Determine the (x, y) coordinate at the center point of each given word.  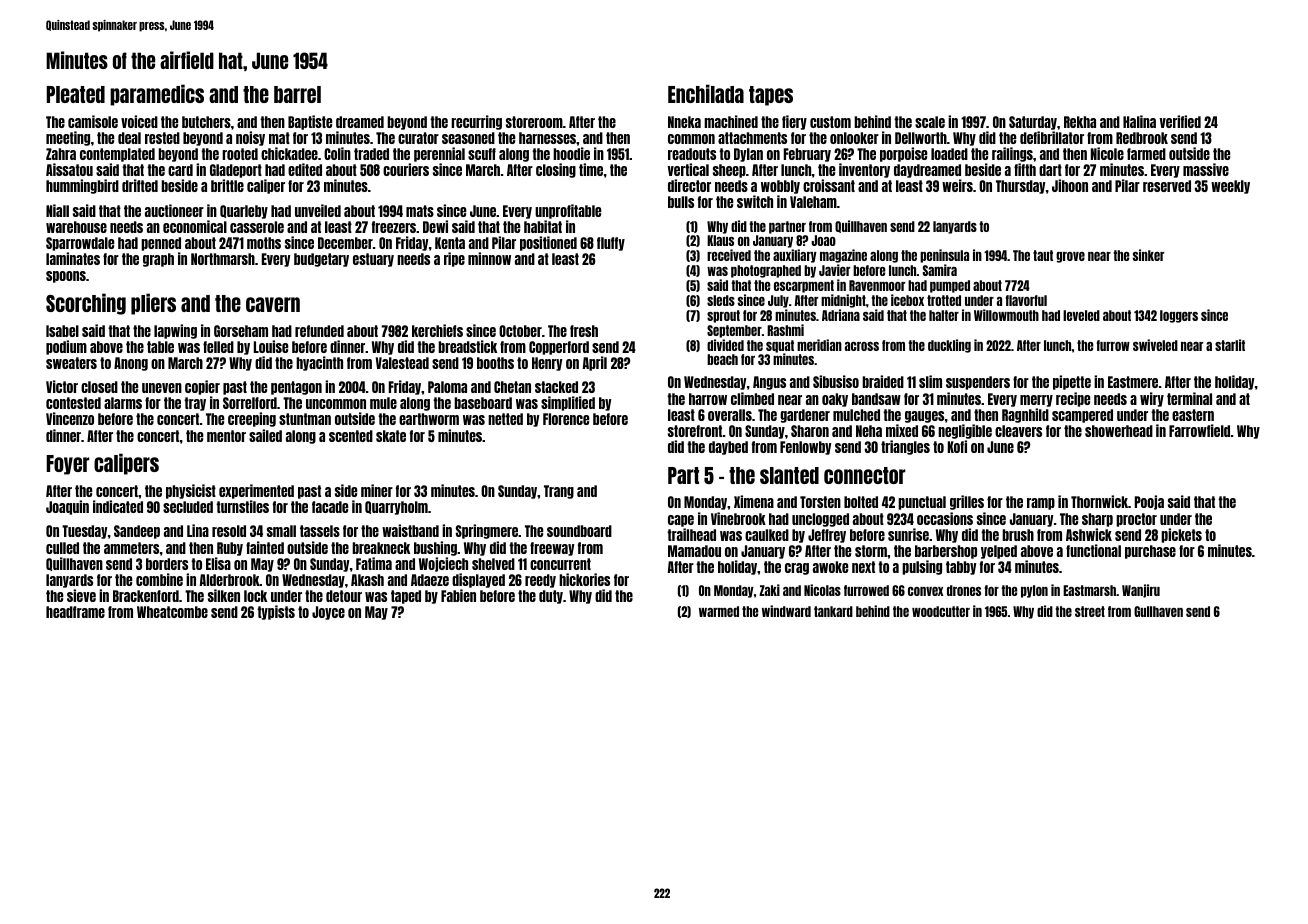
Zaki (769, 590)
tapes (771, 96)
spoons (66, 277)
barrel (297, 94)
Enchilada (706, 93)
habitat (543, 226)
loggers (1179, 316)
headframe (75, 612)
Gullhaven (1158, 611)
